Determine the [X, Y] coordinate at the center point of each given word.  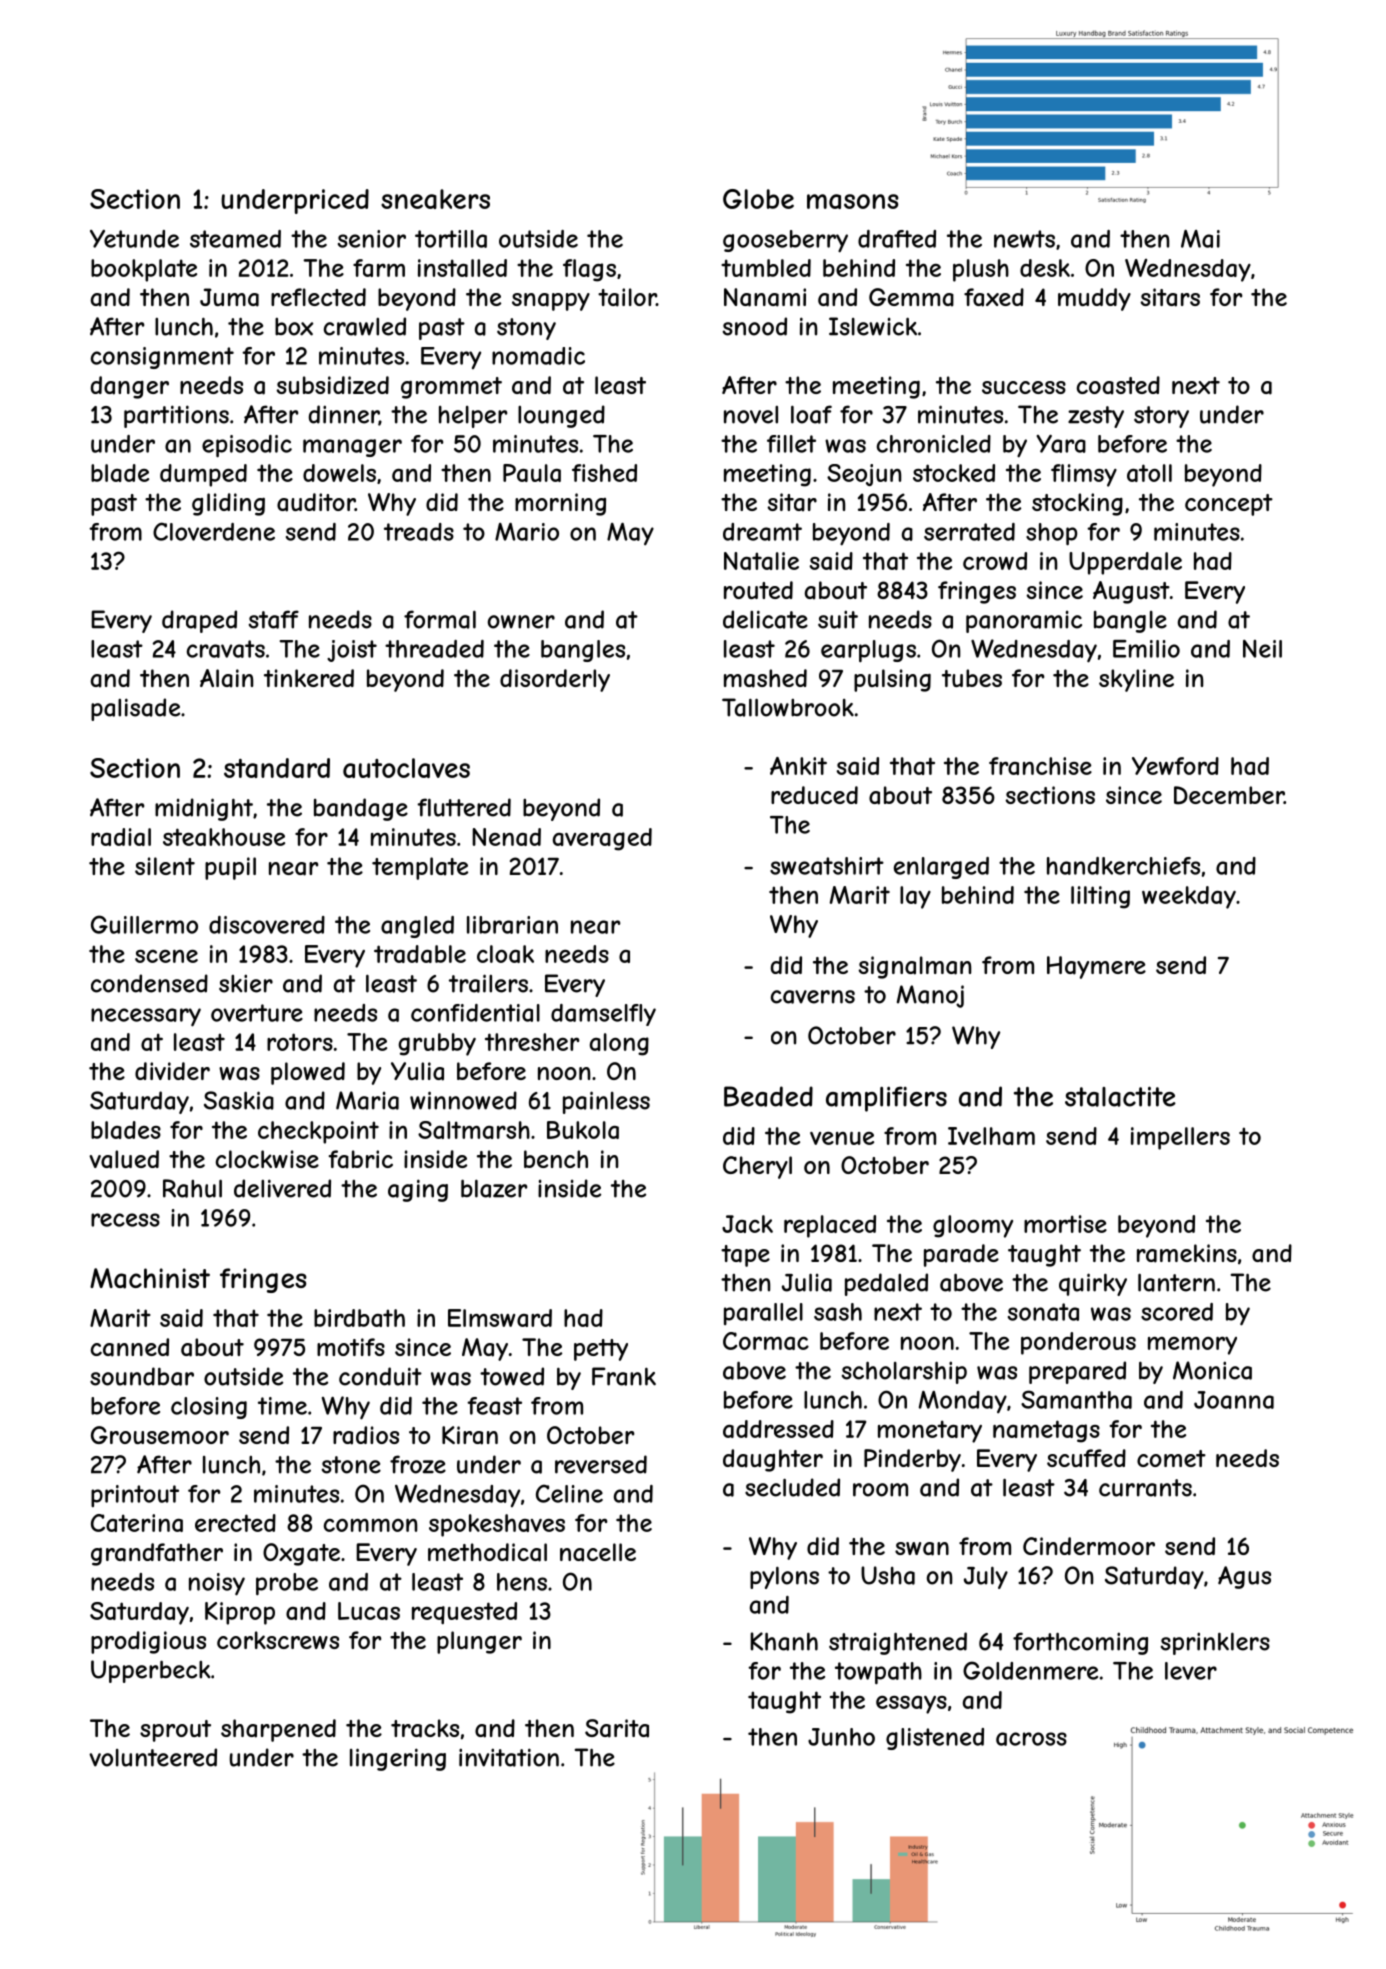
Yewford [1175, 766]
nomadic [538, 356]
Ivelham [991, 1136]
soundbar [142, 1376]
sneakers [435, 199]
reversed [601, 1464]
